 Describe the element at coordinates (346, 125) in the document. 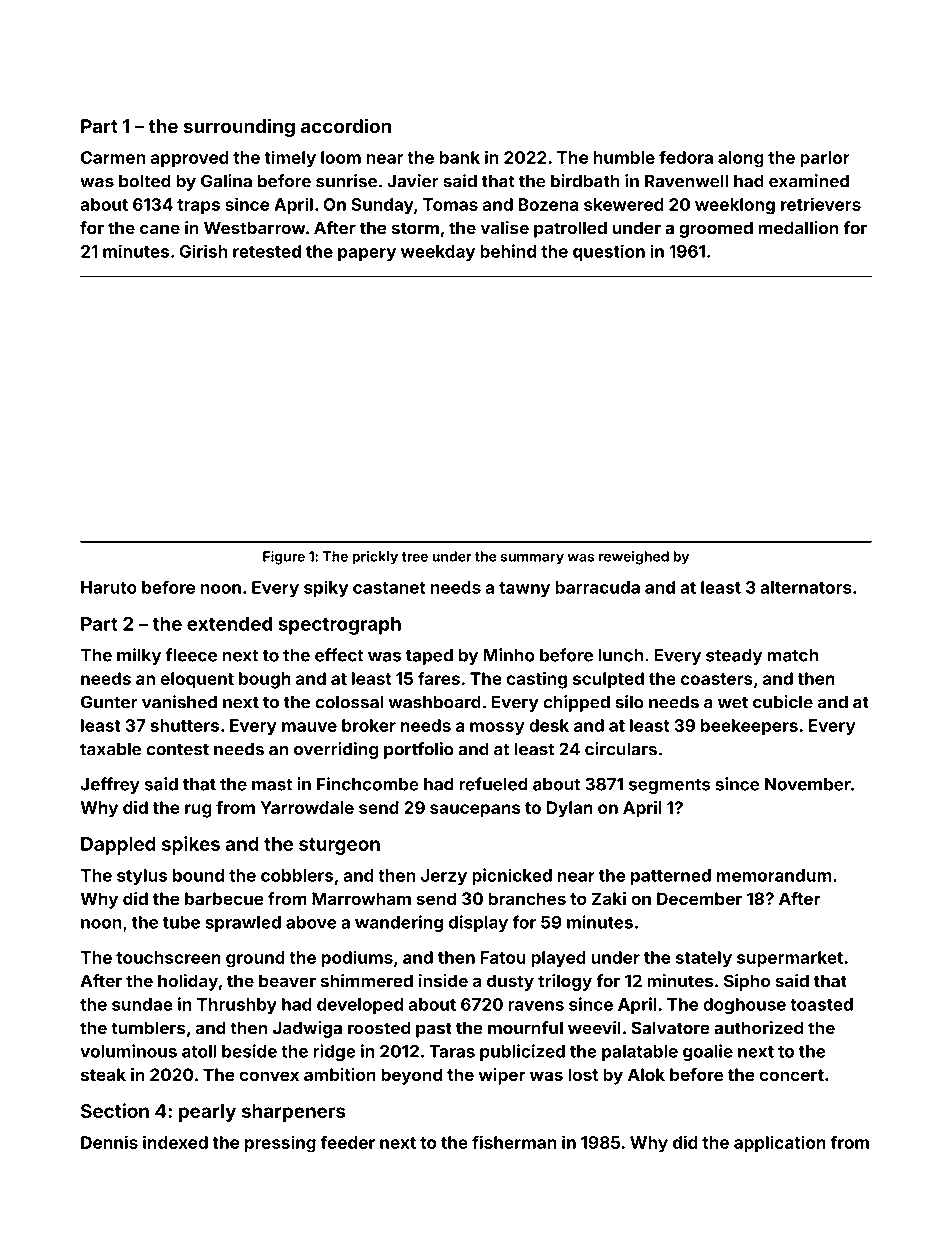

I see `accordion` at that location.
